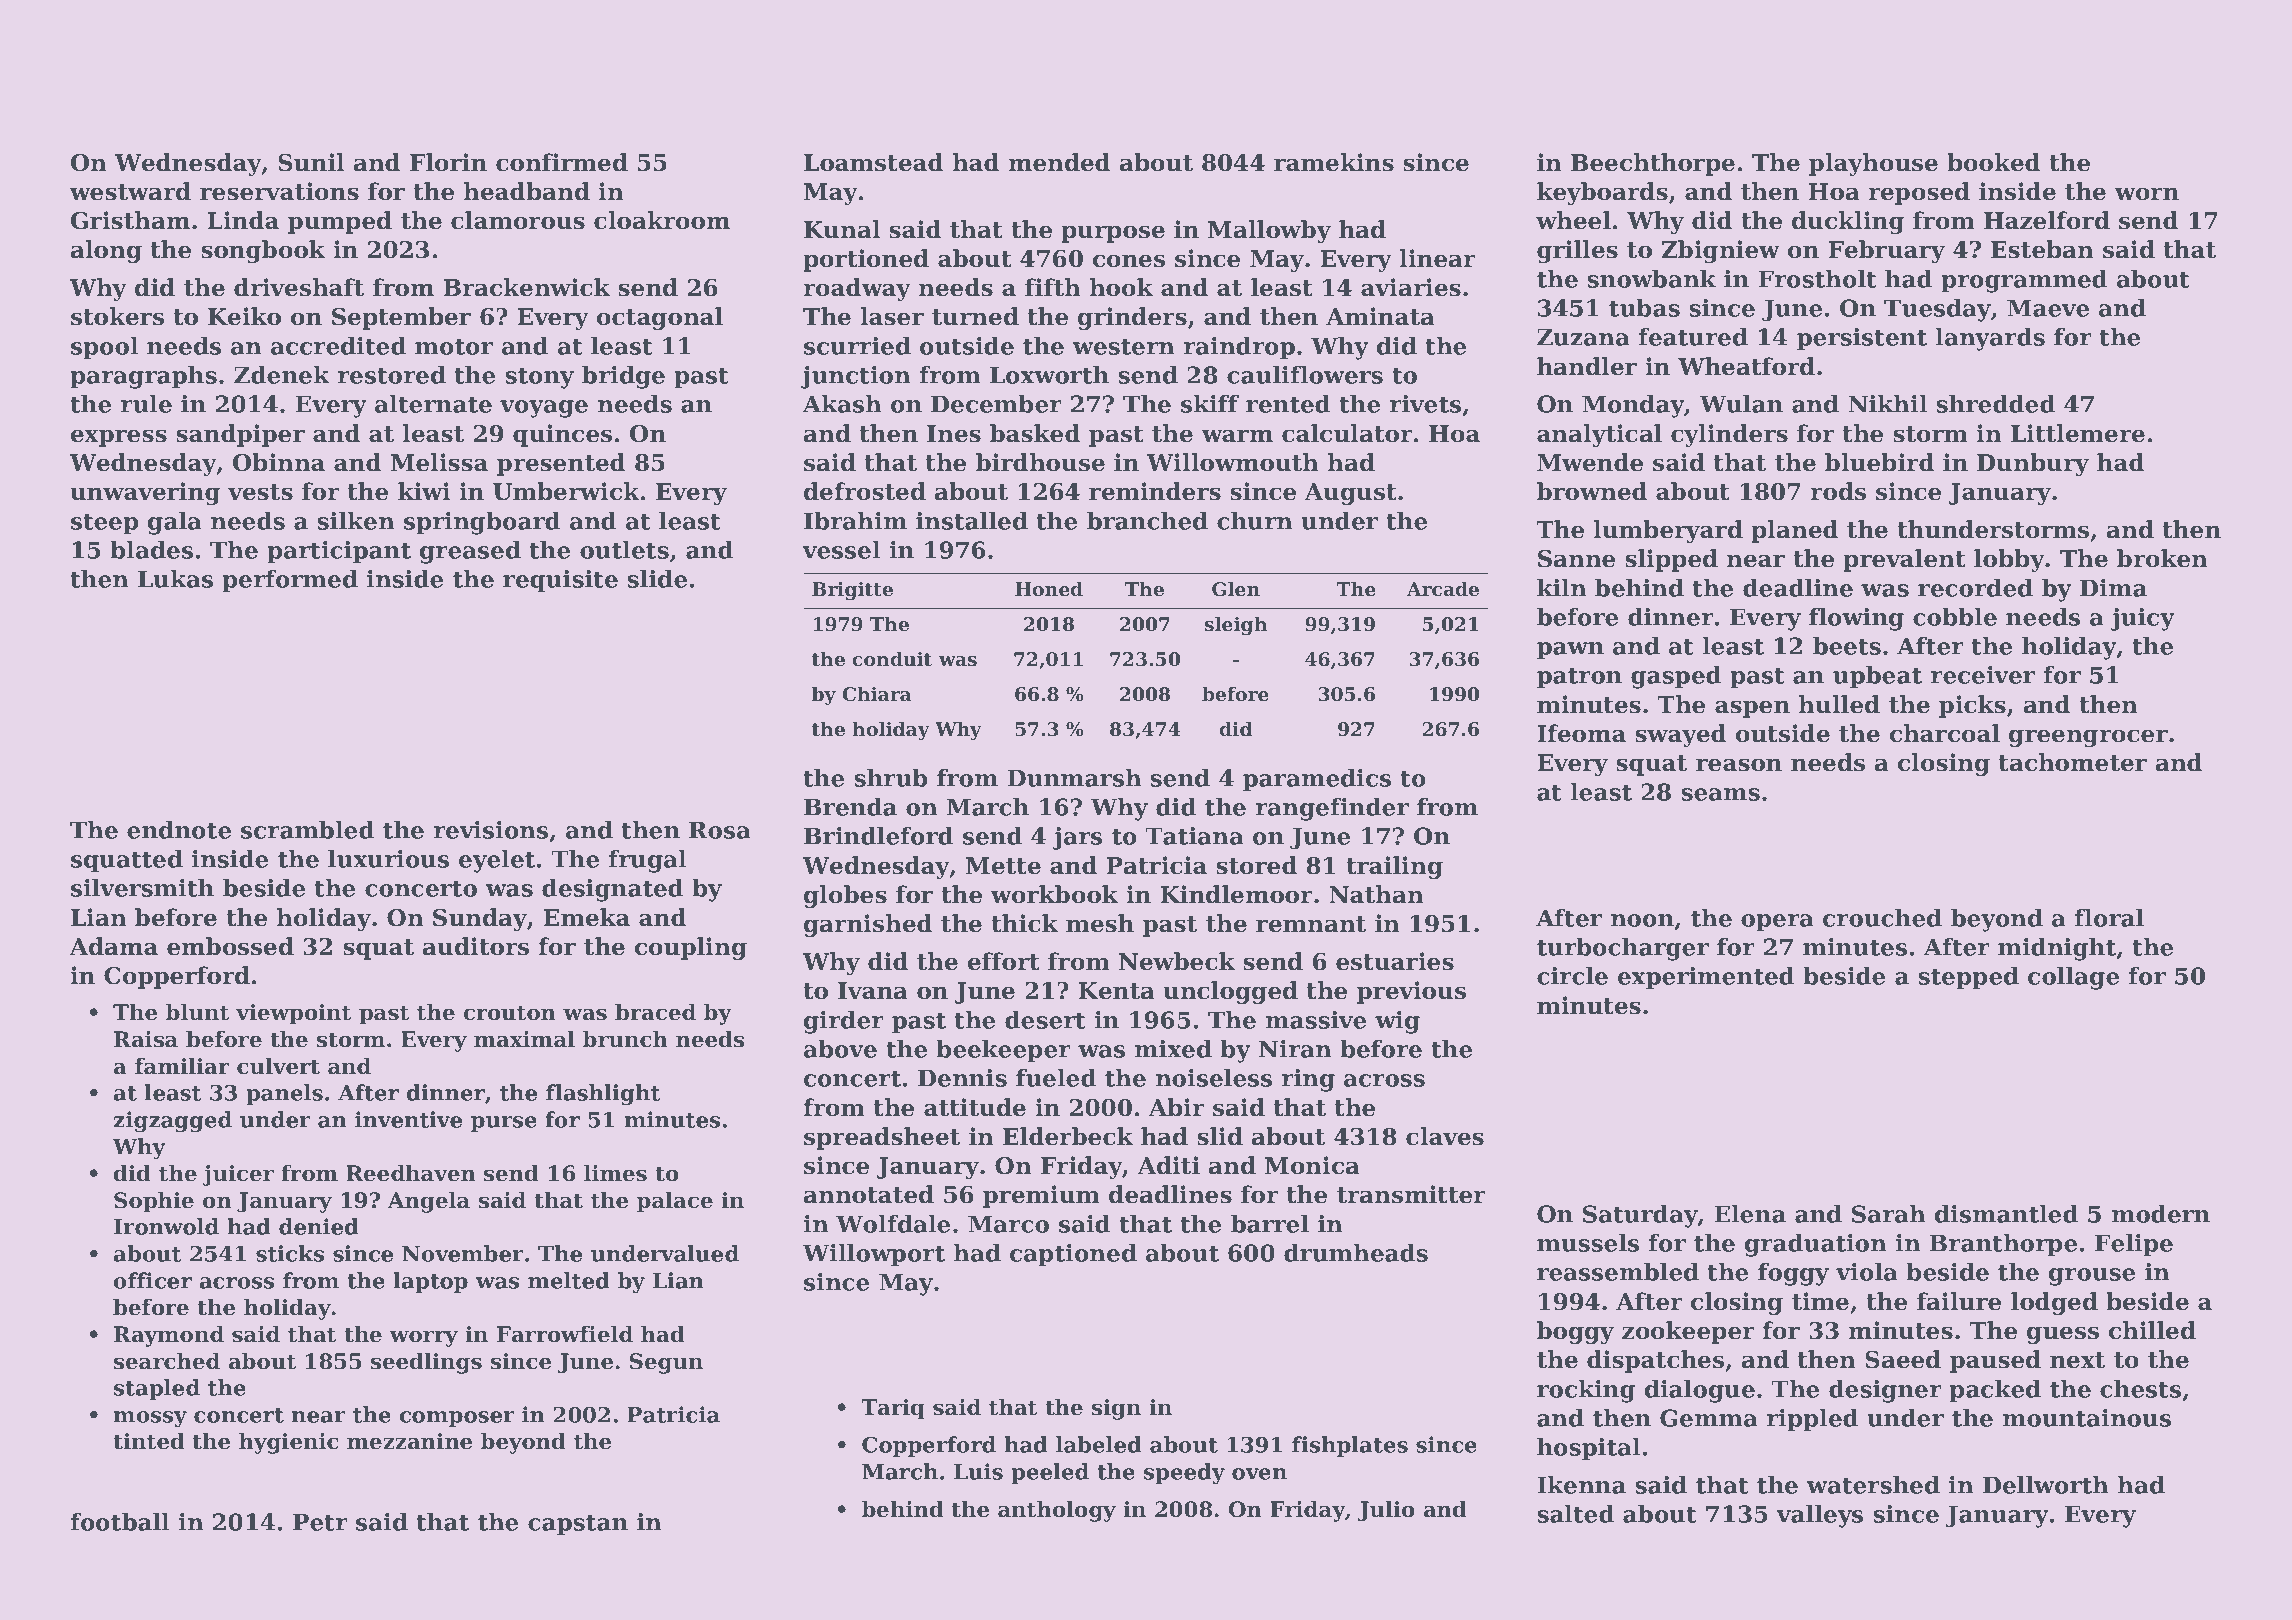  Describe the element at coordinates (290, 581) in the document. I see `performed` at that location.
